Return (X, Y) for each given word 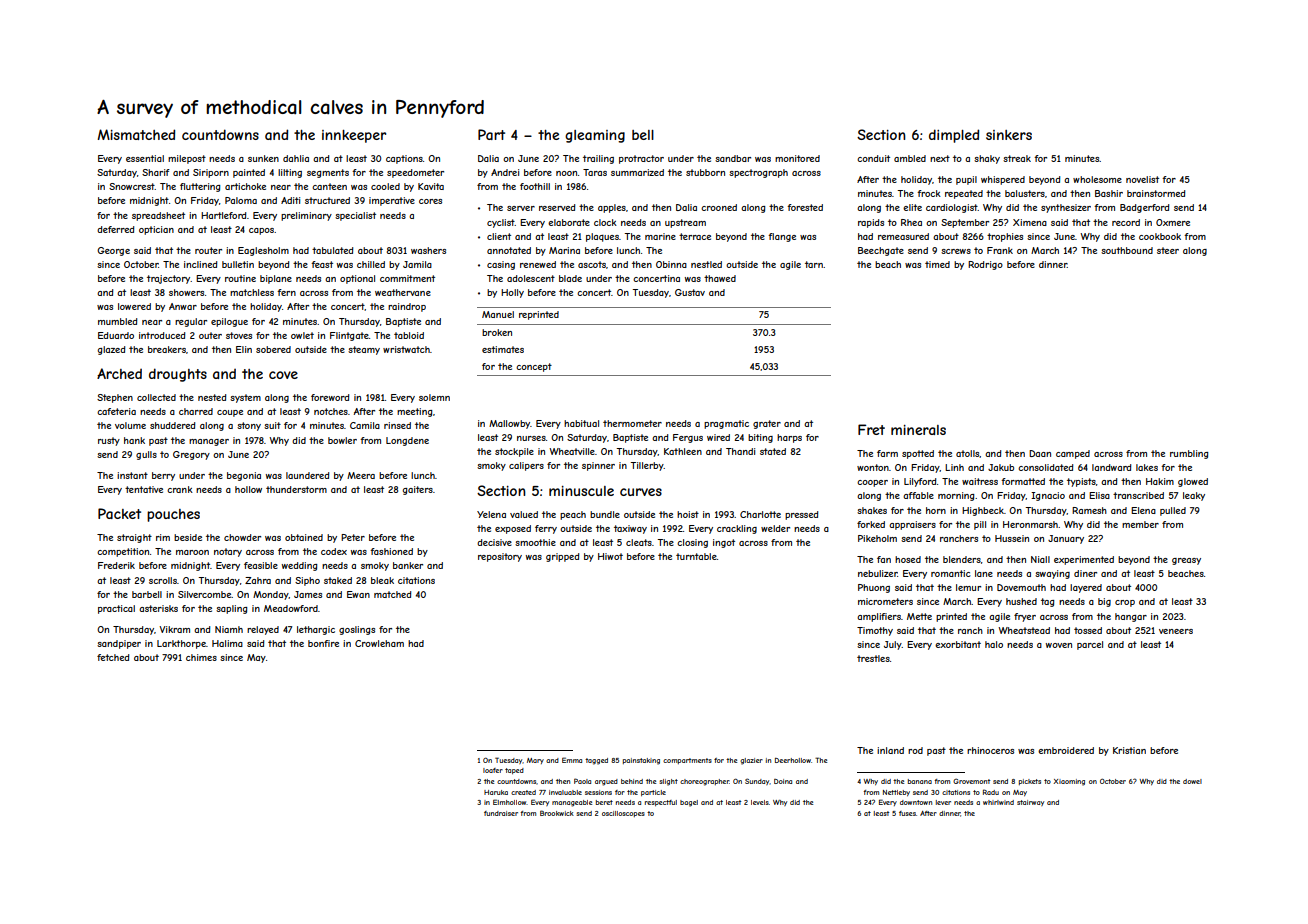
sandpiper (119, 644)
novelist (1142, 179)
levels (760, 802)
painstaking (641, 761)
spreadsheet (158, 216)
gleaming (595, 136)
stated (773, 451)
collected (156, 397)
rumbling (1189, 454)
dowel (1192, 781)
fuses (907, 813)
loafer (493, 770)
